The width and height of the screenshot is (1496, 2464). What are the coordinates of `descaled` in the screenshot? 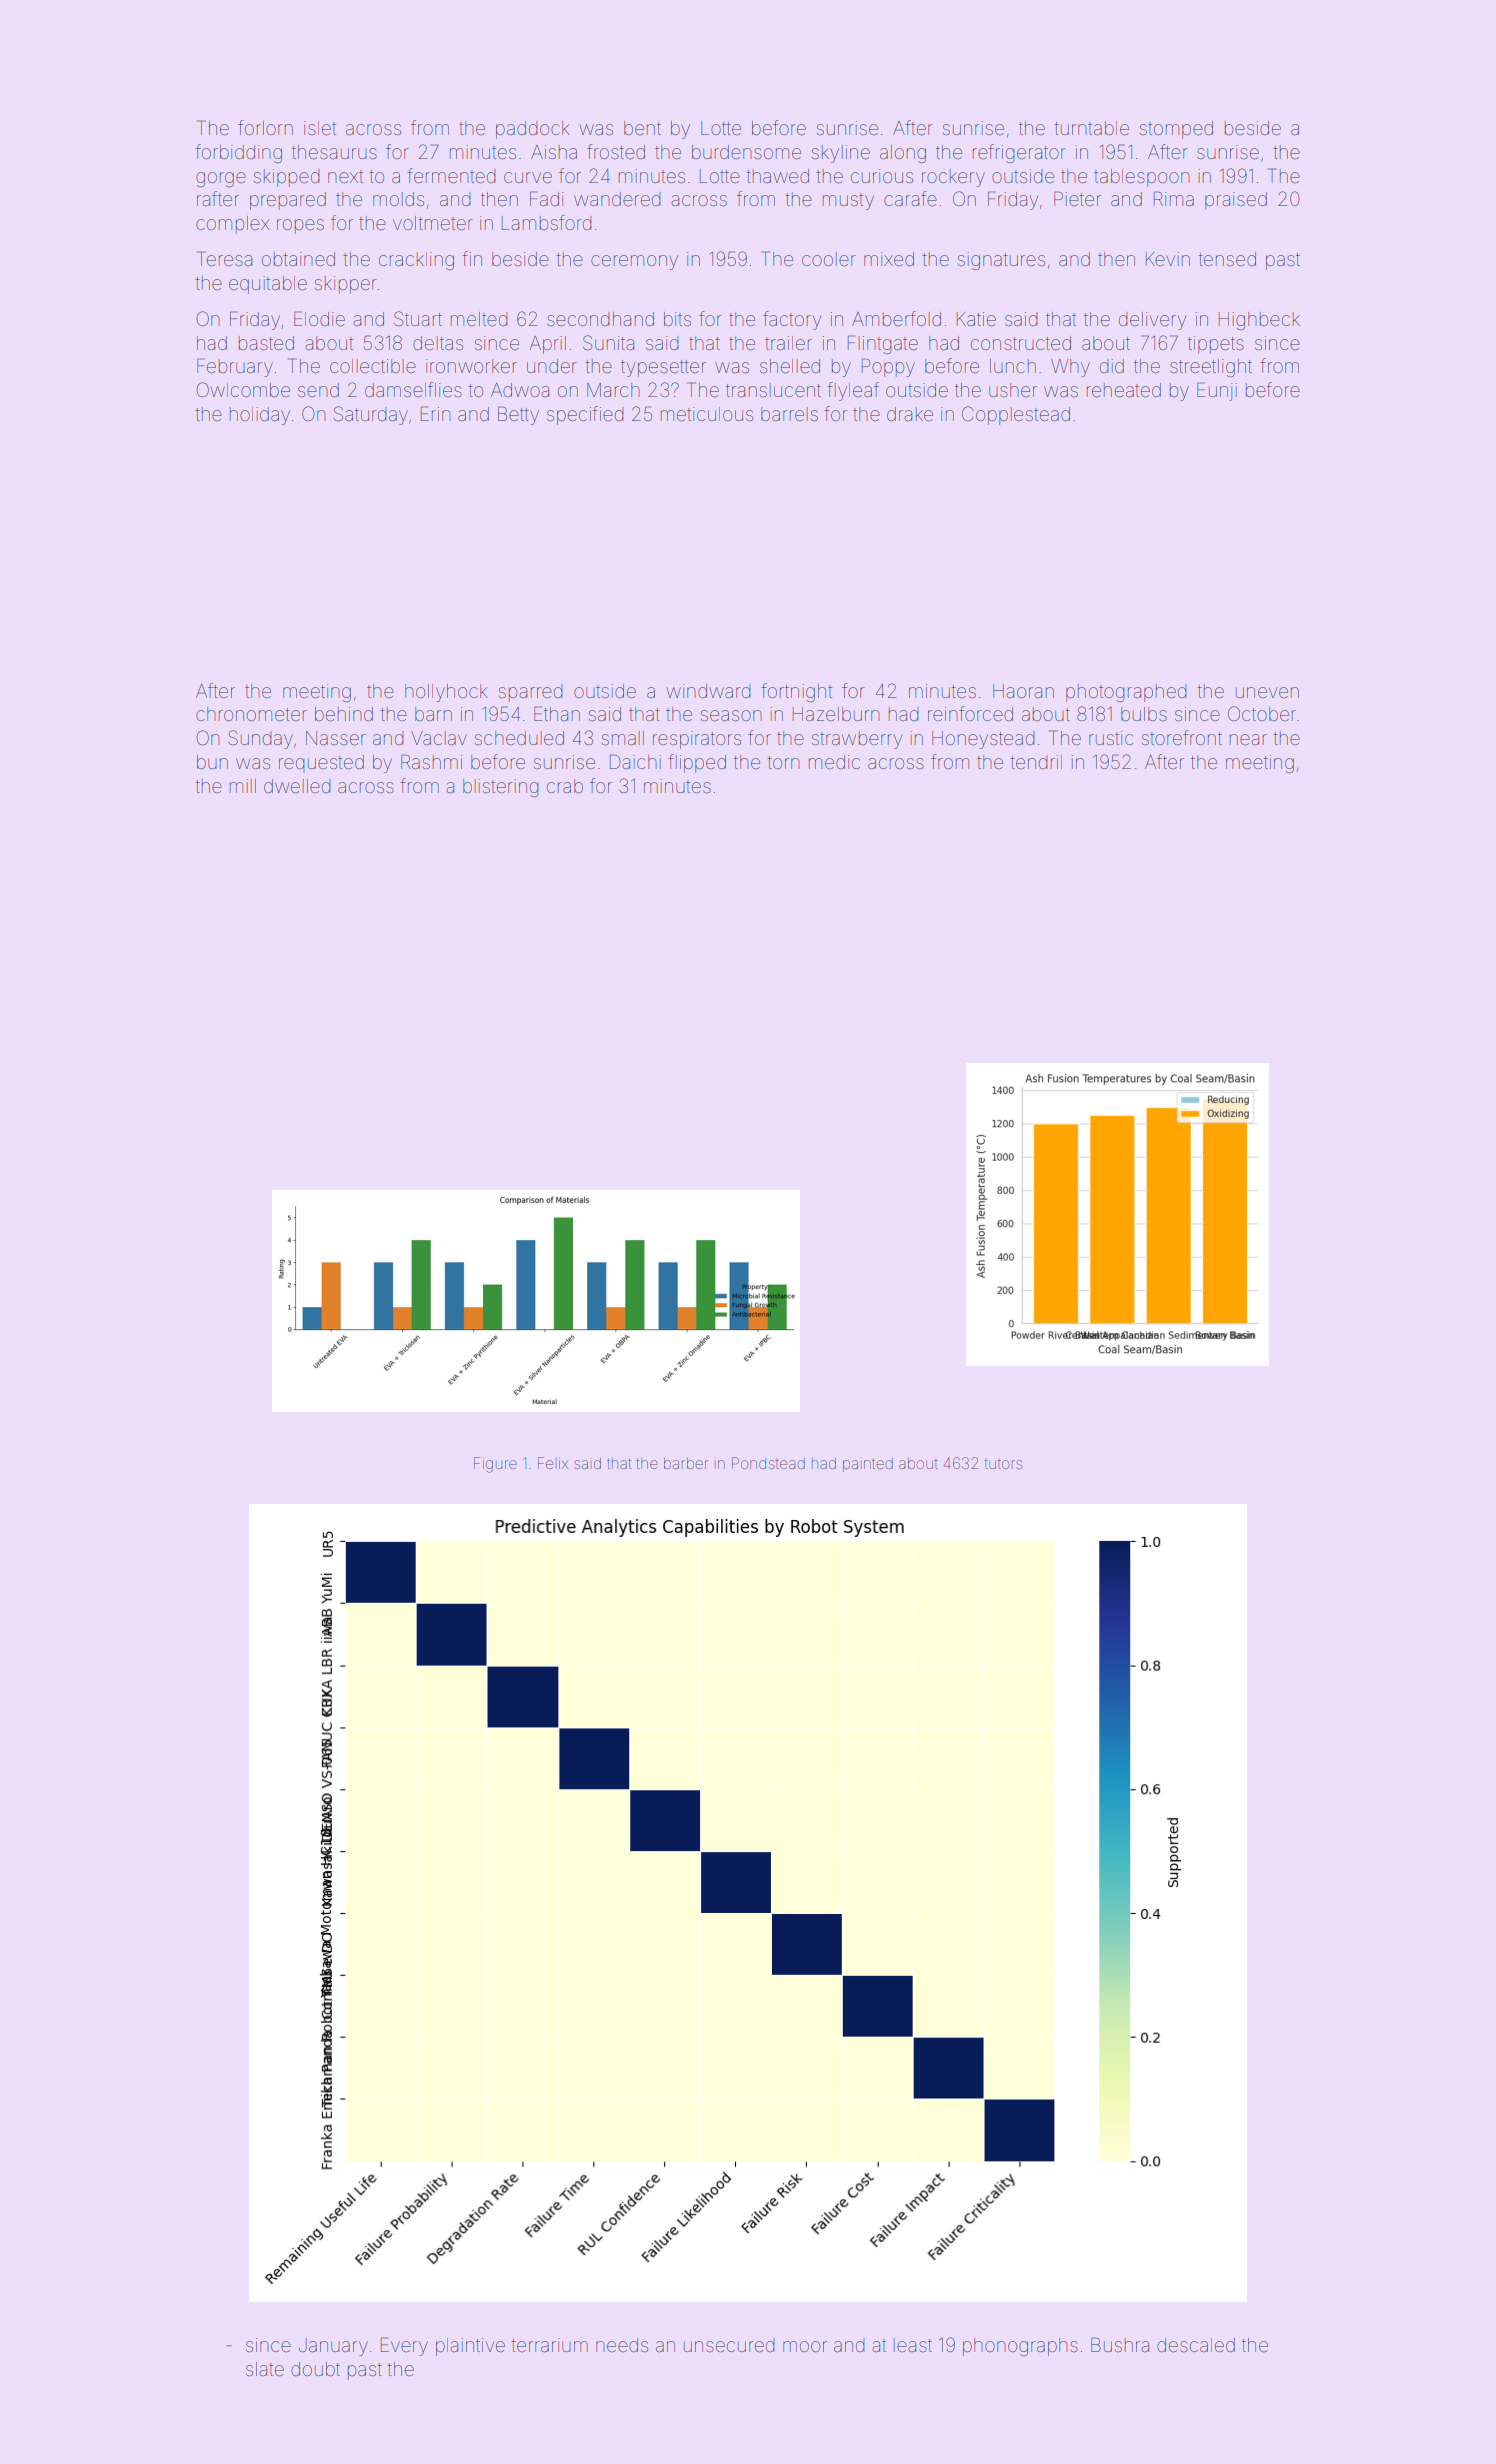 It's located at (1196, 2345).
